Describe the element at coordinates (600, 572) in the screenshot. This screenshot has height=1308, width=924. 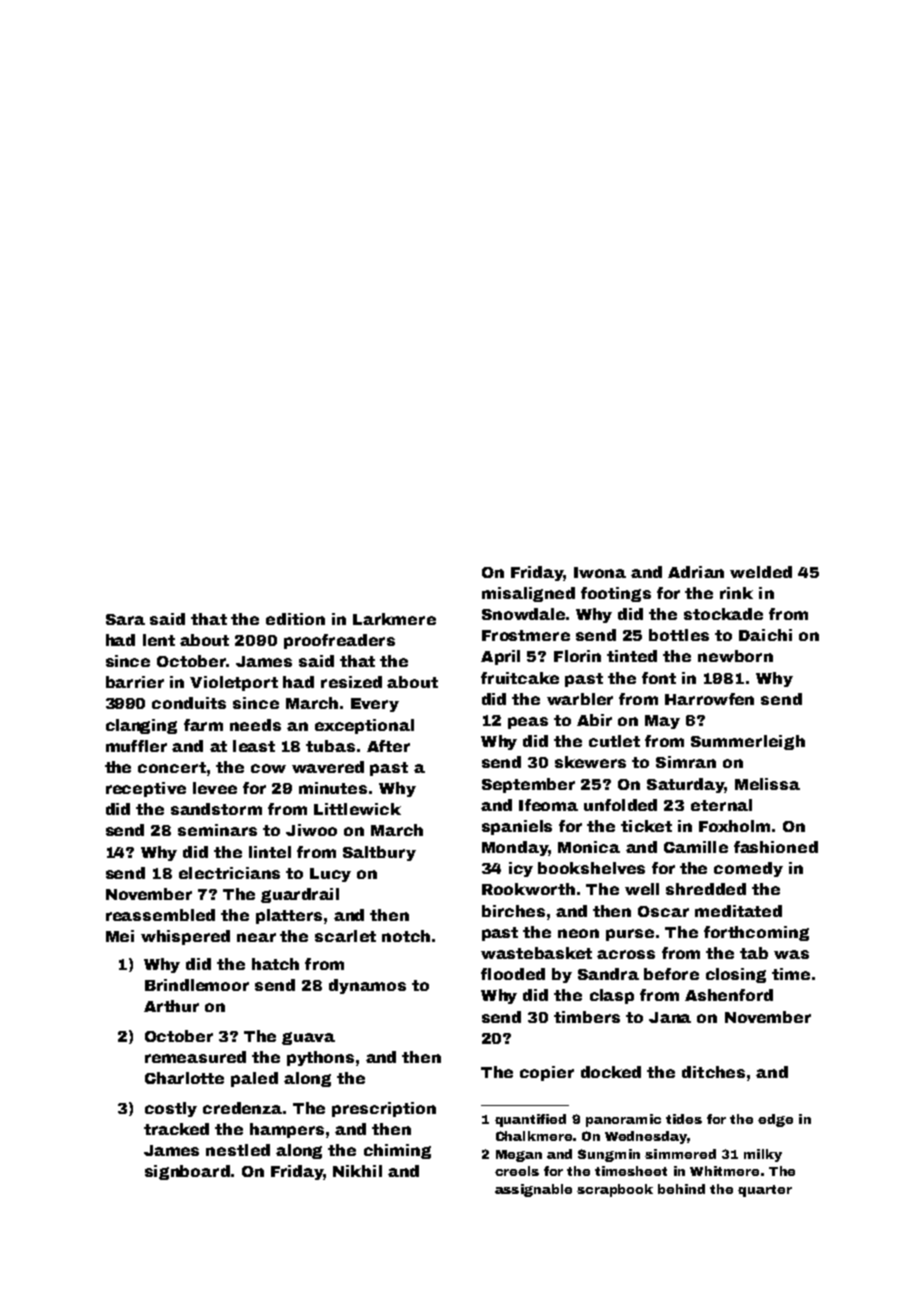
I see `Iwona` at that location.
